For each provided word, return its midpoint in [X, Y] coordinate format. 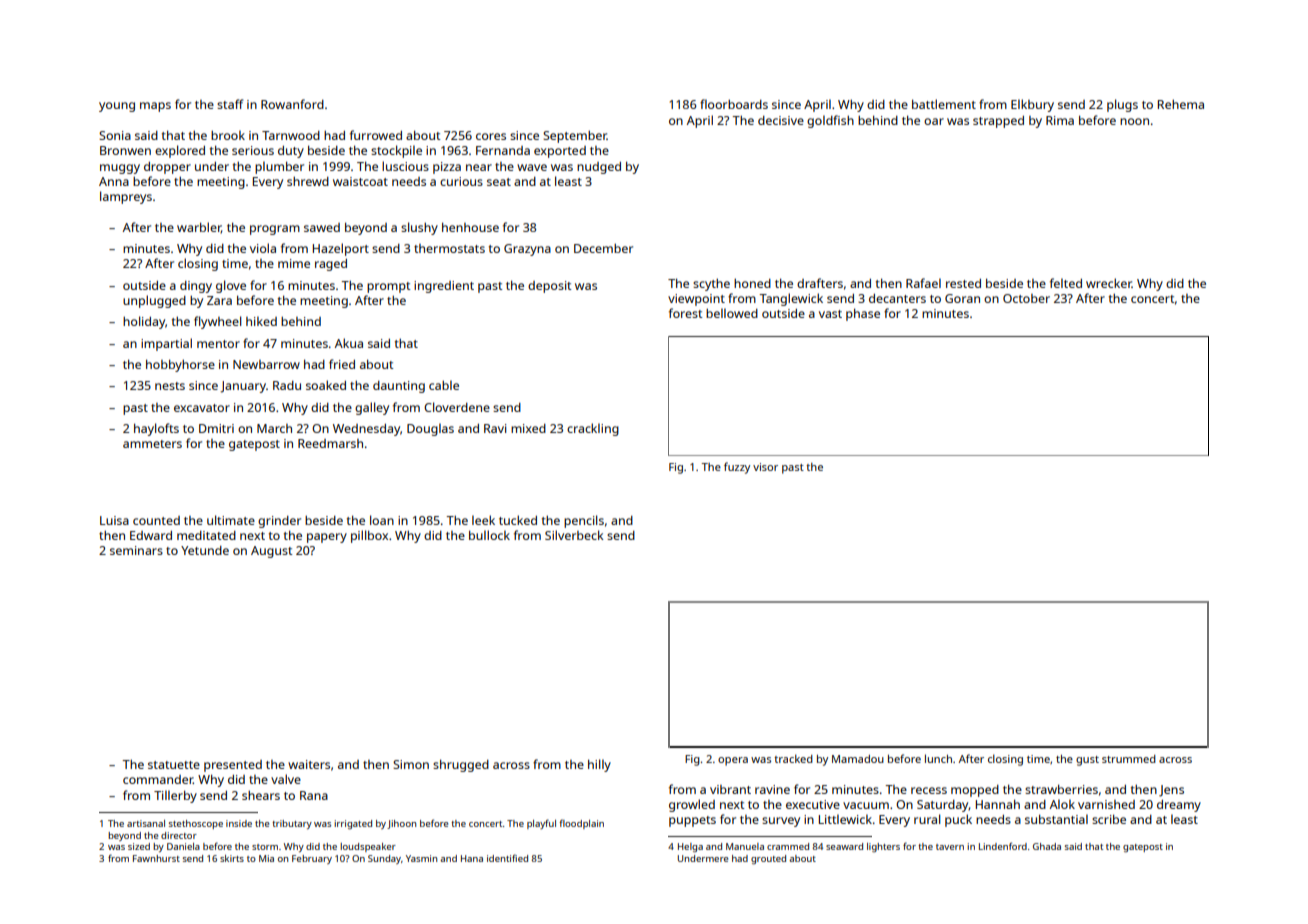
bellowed [732, 313]
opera [733, 761]
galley [372, 408]
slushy [419, 228]
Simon [411, 764]
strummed [1129, 759]
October [1026, 298]
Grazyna [527, 250]
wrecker [1109, 283]
